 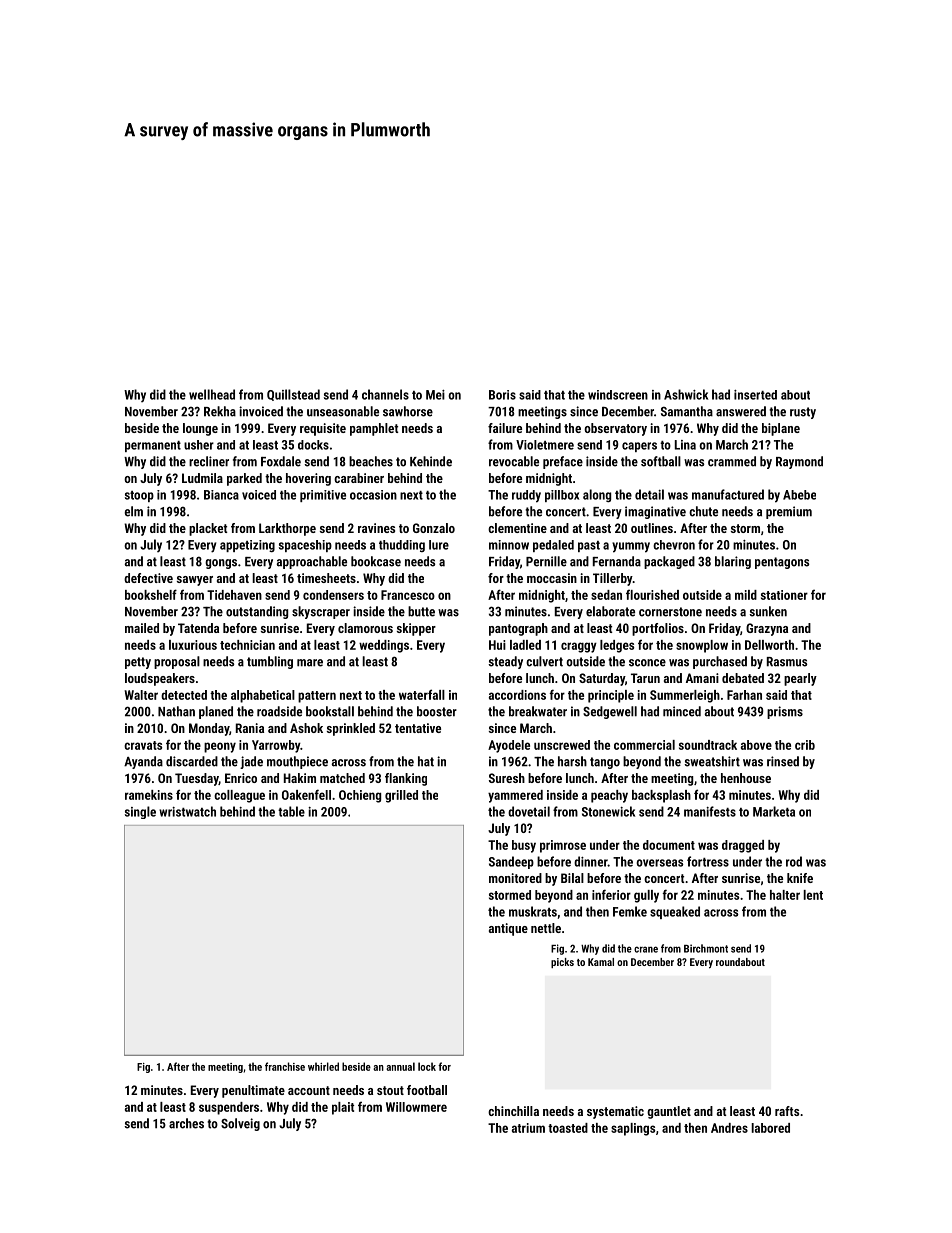 What do you see at coordinates (427, 1066) in the screenshot?
I see `lock` at bounding box center [427, 1066].
